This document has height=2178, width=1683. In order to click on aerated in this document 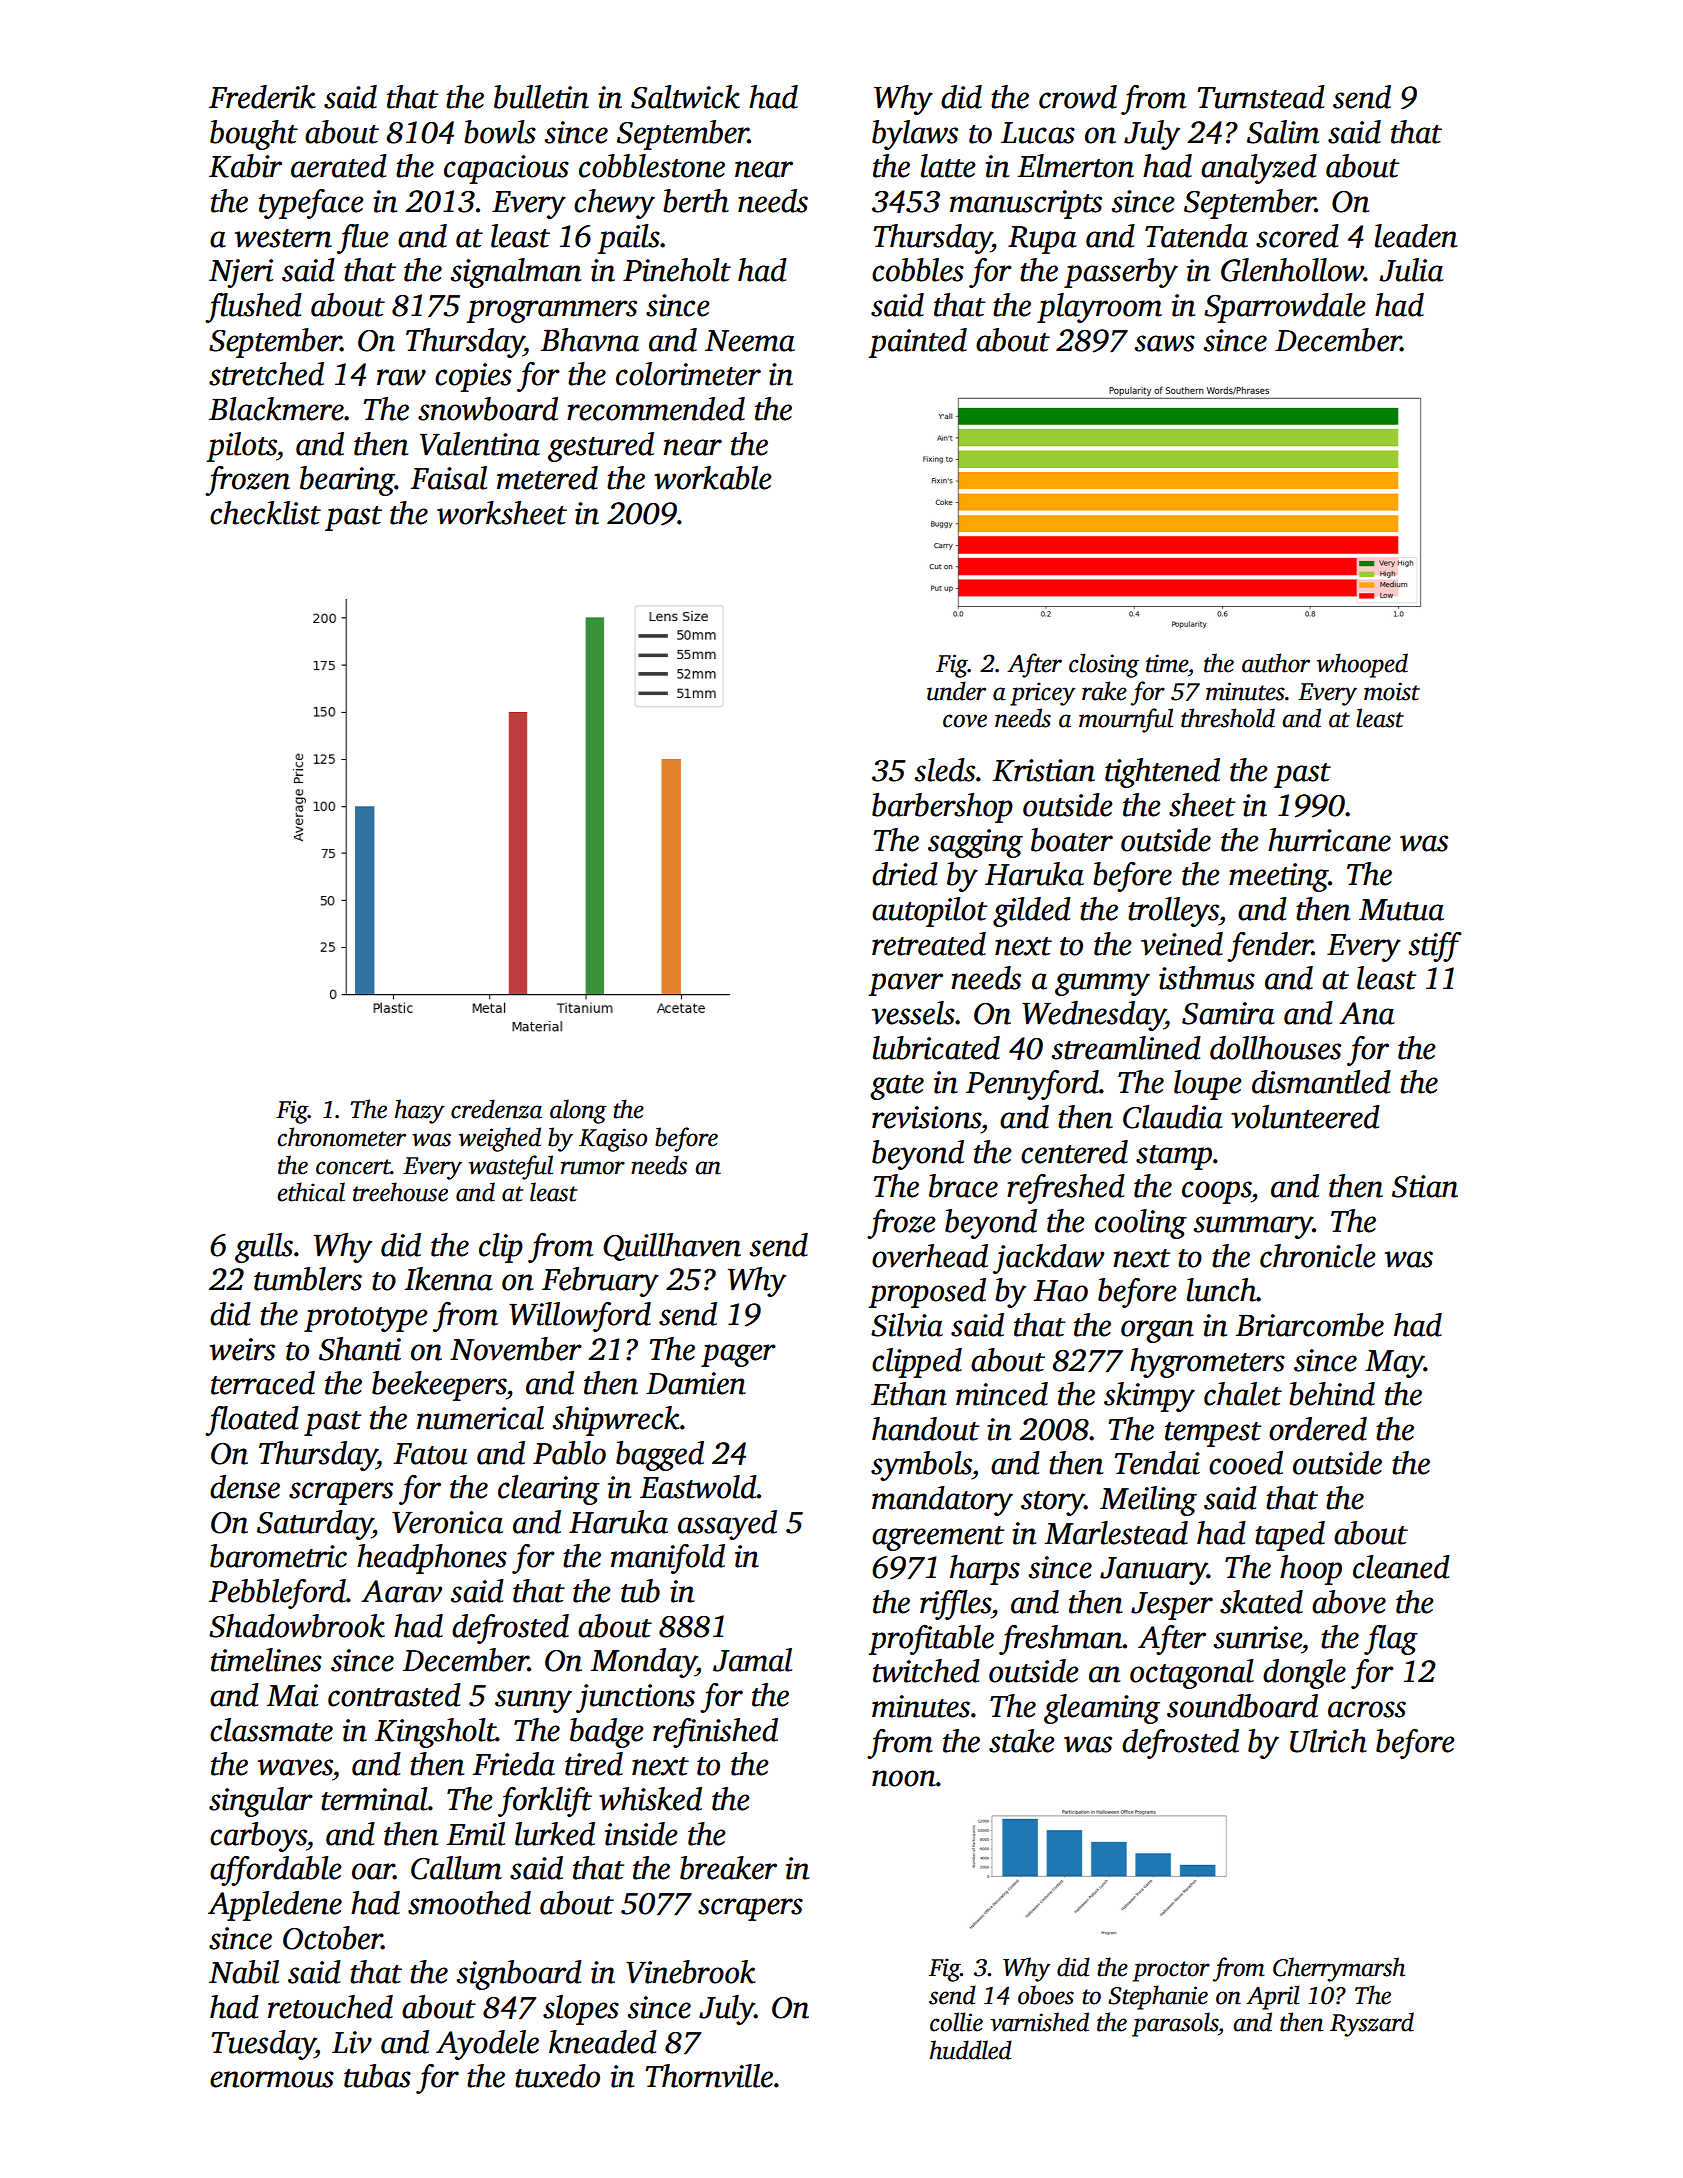, I will do `click(339, 166)`.
